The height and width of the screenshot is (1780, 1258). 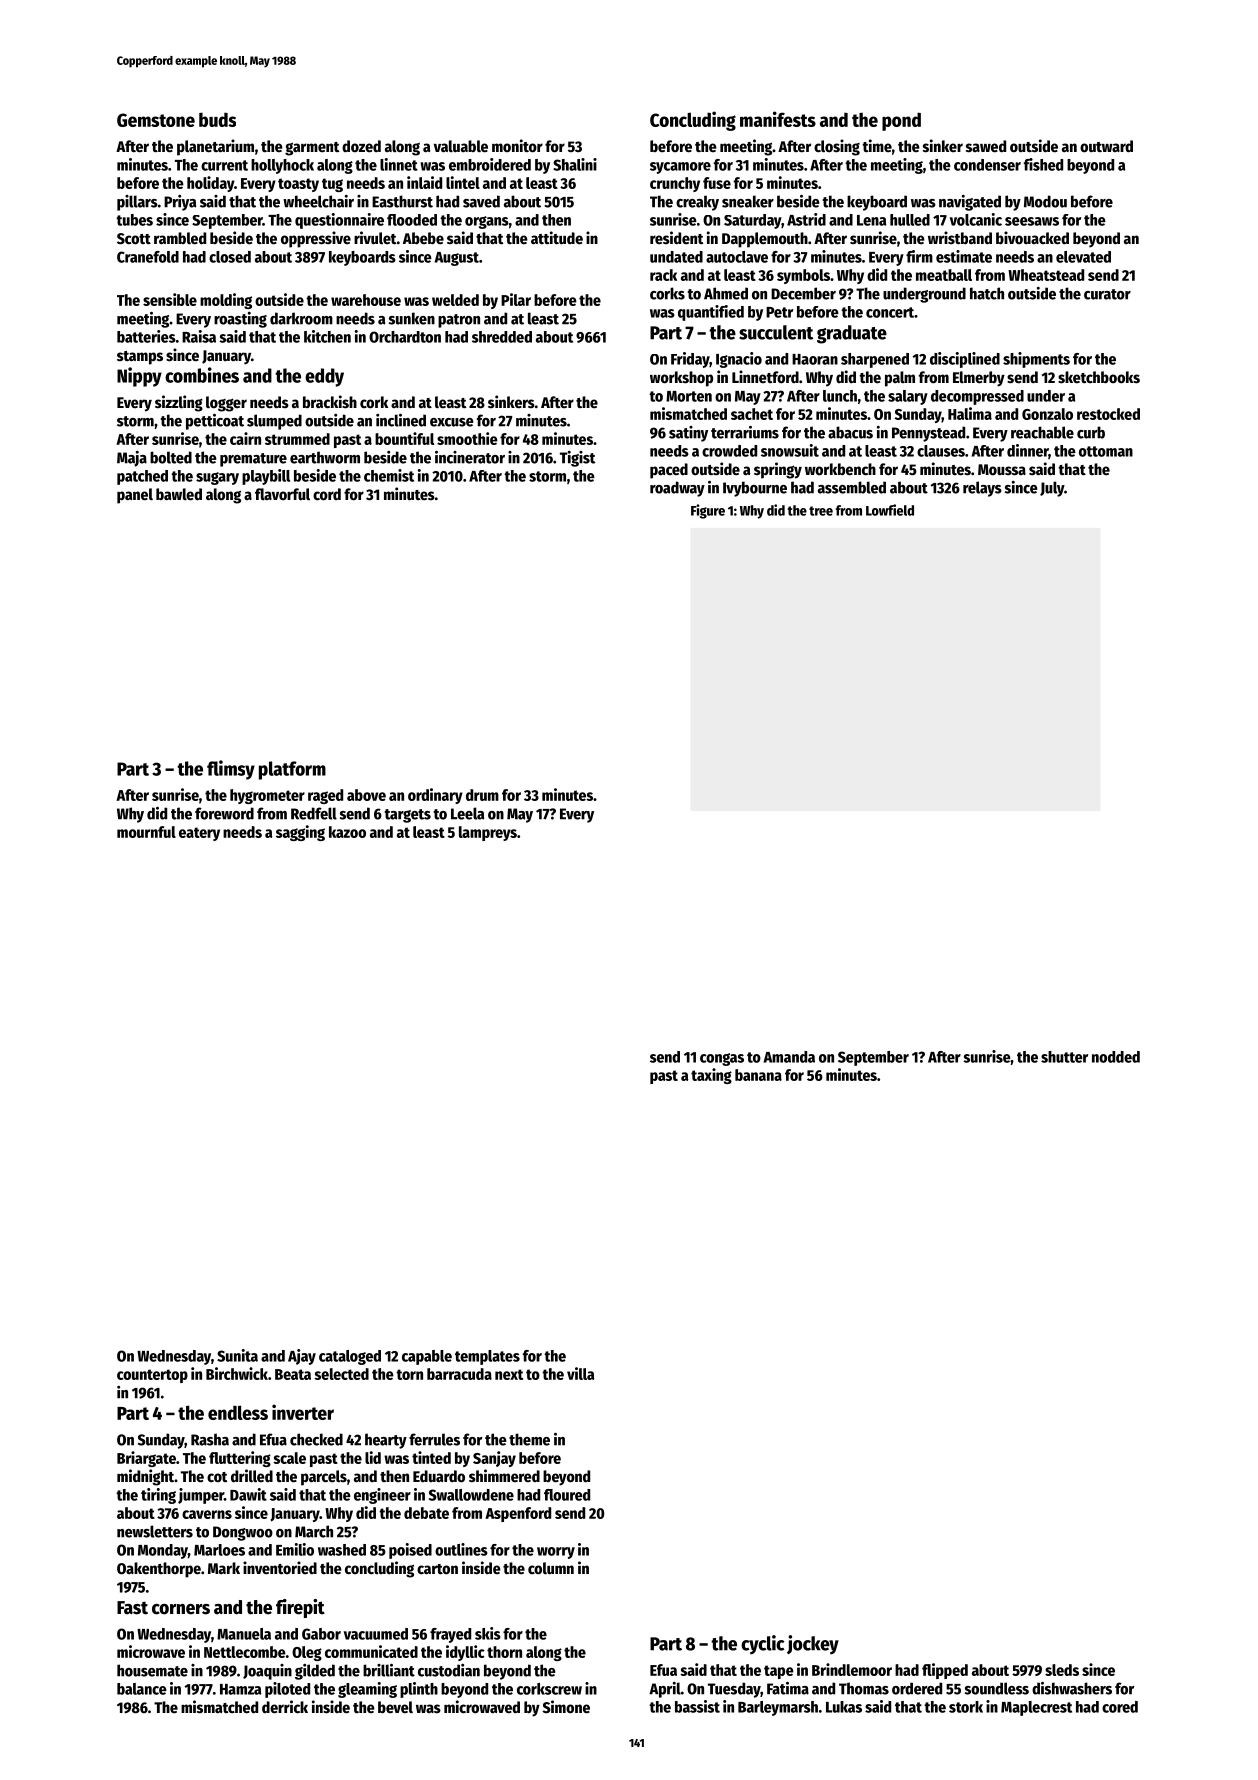 What do you see at coordinates (307, 1653) in the screenshot?
I see `Oleg` at bounding box center [307, 1653].
